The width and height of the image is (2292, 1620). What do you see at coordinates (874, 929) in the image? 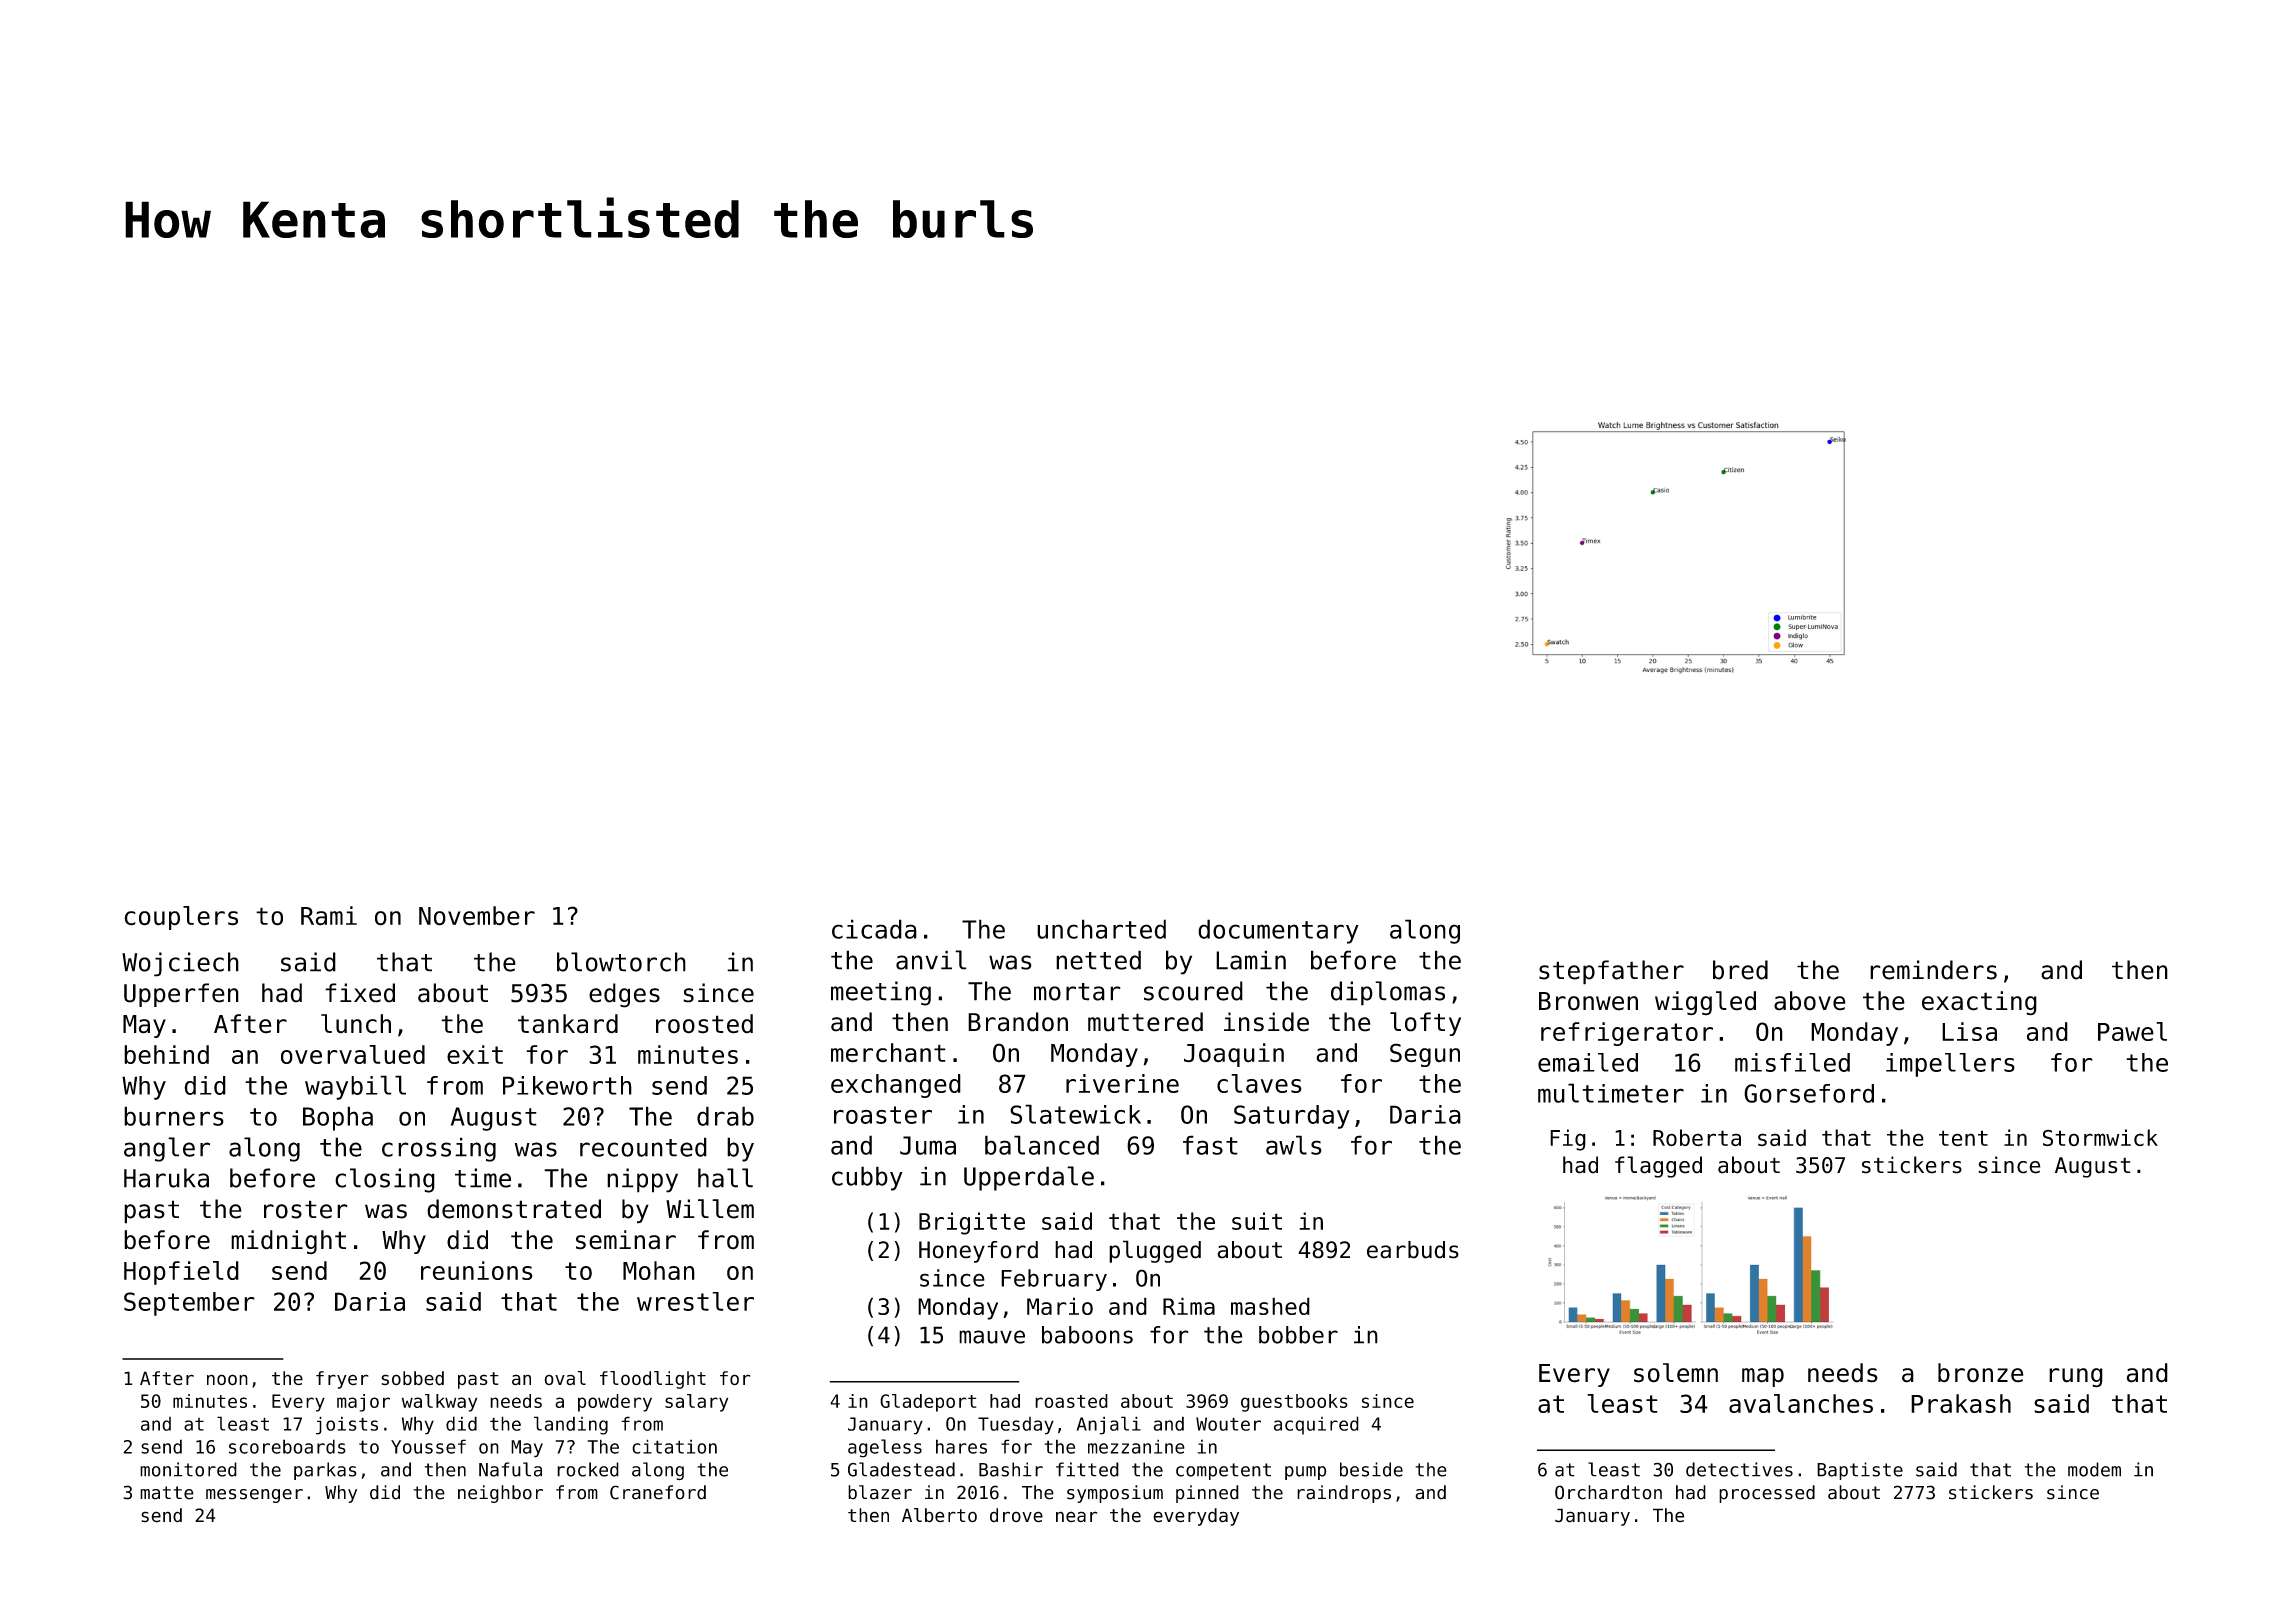
I see `cicada` at bounding box center [874, 929].
